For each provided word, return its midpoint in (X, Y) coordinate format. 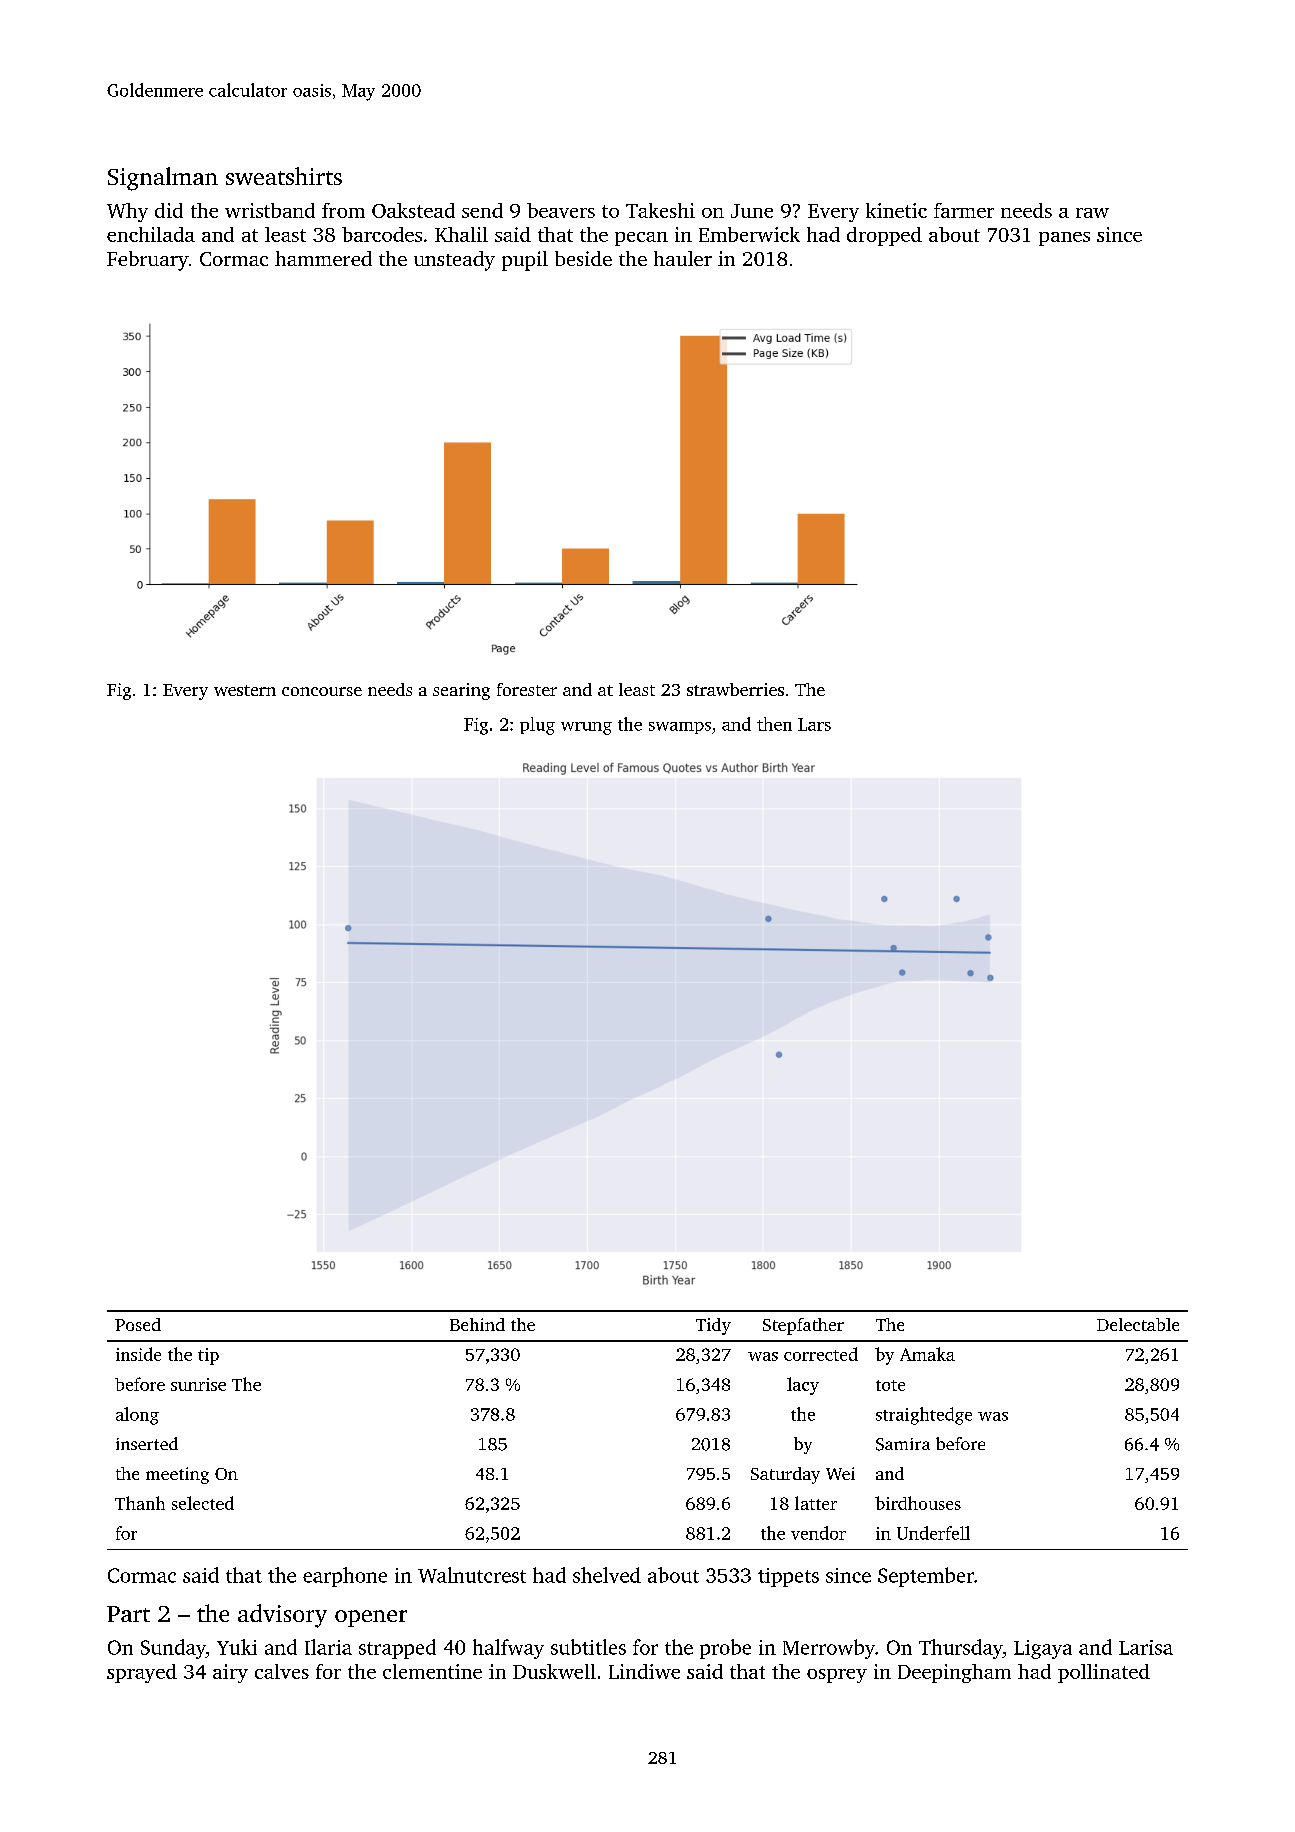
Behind (477, 1324)
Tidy (713, 1326)
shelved (607, 1575)
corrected (821, 1354)
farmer (964, 210)
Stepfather (803, 1326)
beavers (561, 210)
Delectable (1138, 1324)
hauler (683, 258)
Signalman (163, 179)
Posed (138, 1324)
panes (1064, 239)
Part (128, 1614)
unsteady (454, 261)
